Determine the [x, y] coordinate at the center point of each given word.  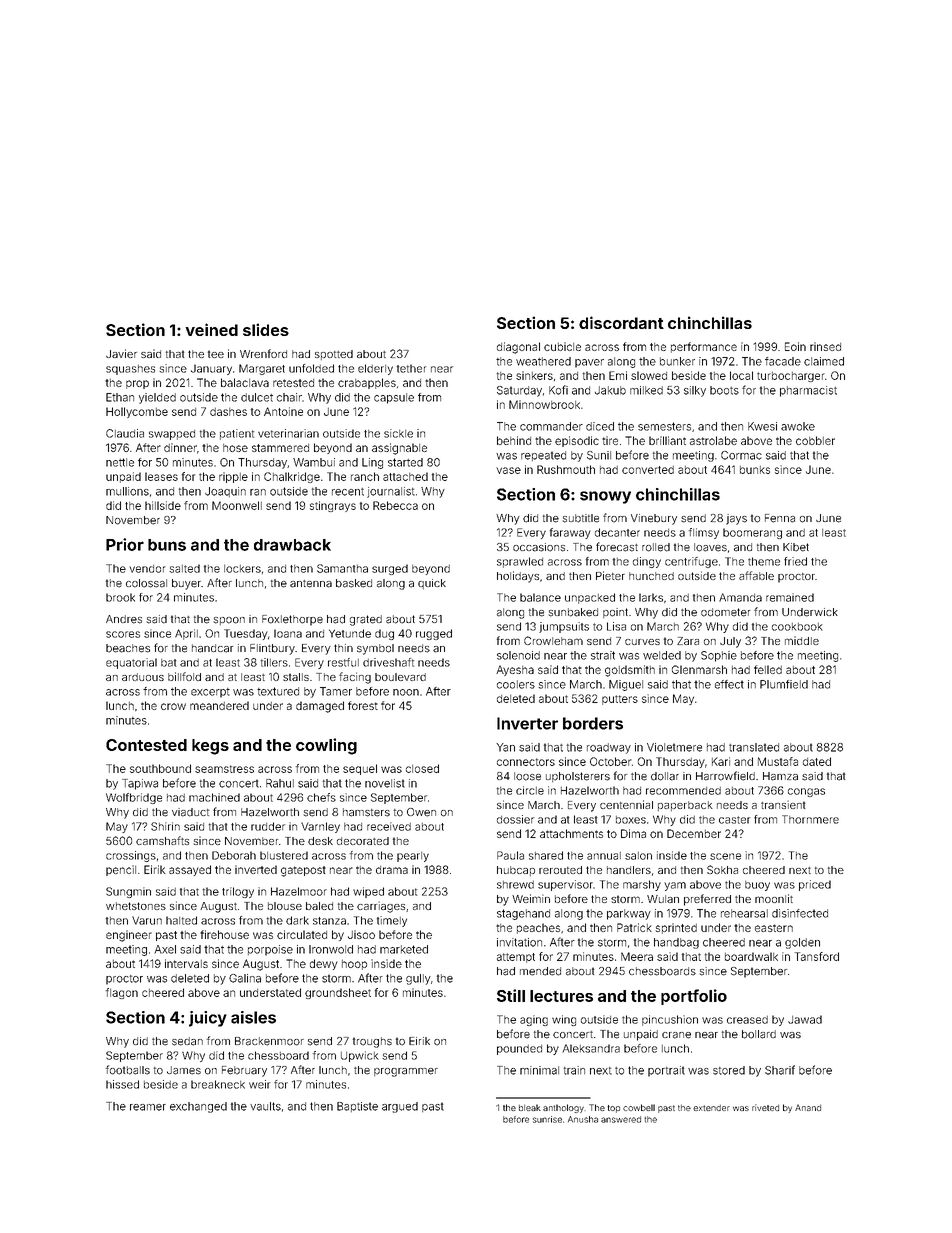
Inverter [527, 723]
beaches [128, 648]
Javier [121, 353]
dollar [665, 776]
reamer [148, 1107]
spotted [334, 355]
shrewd [515, 885]
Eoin [795, 346]
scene [725, 856]
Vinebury [654, 519]
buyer [186, 584]
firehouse [224, 934]
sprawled [520, 562]
